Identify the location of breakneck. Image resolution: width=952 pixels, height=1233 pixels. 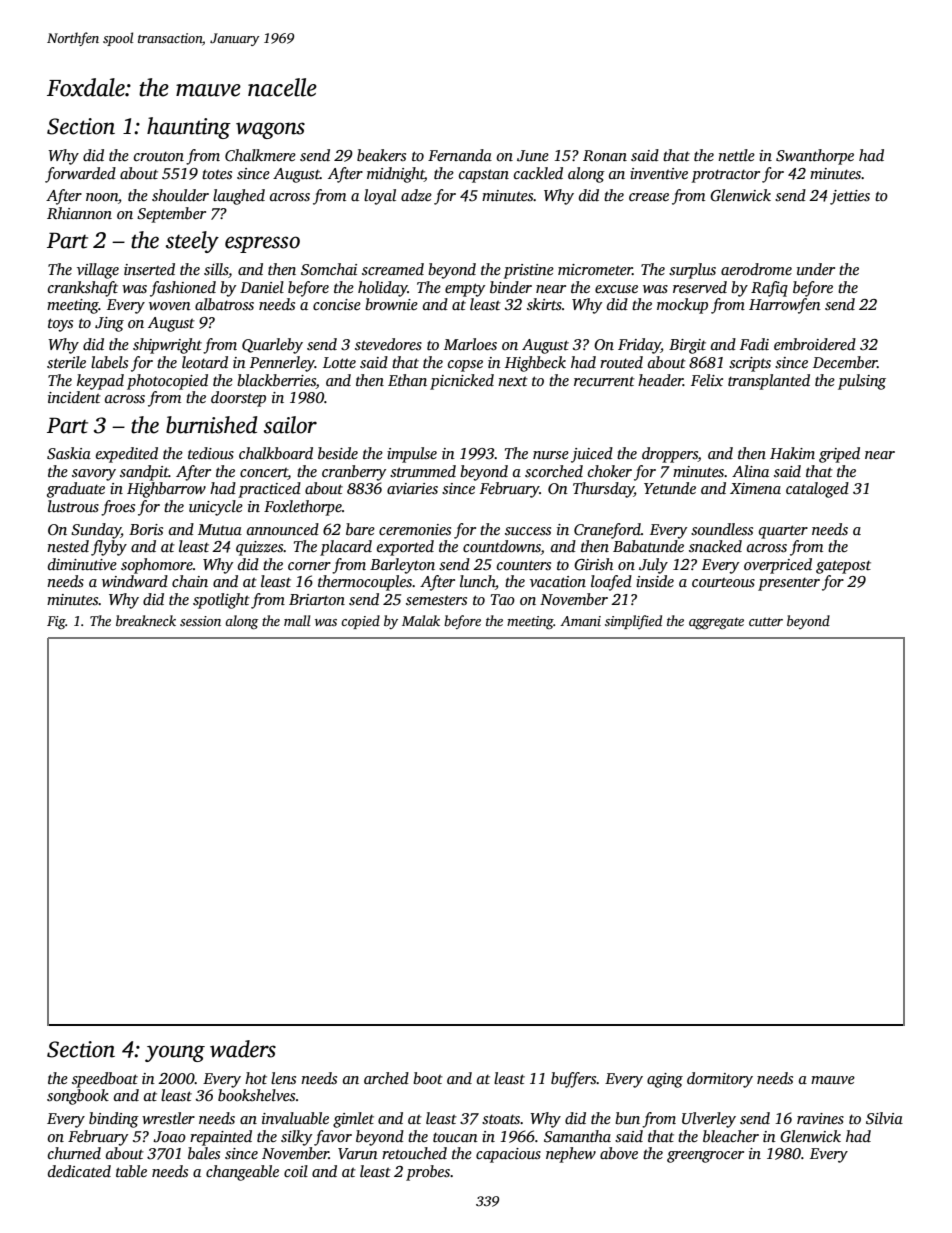
(146, 620).
